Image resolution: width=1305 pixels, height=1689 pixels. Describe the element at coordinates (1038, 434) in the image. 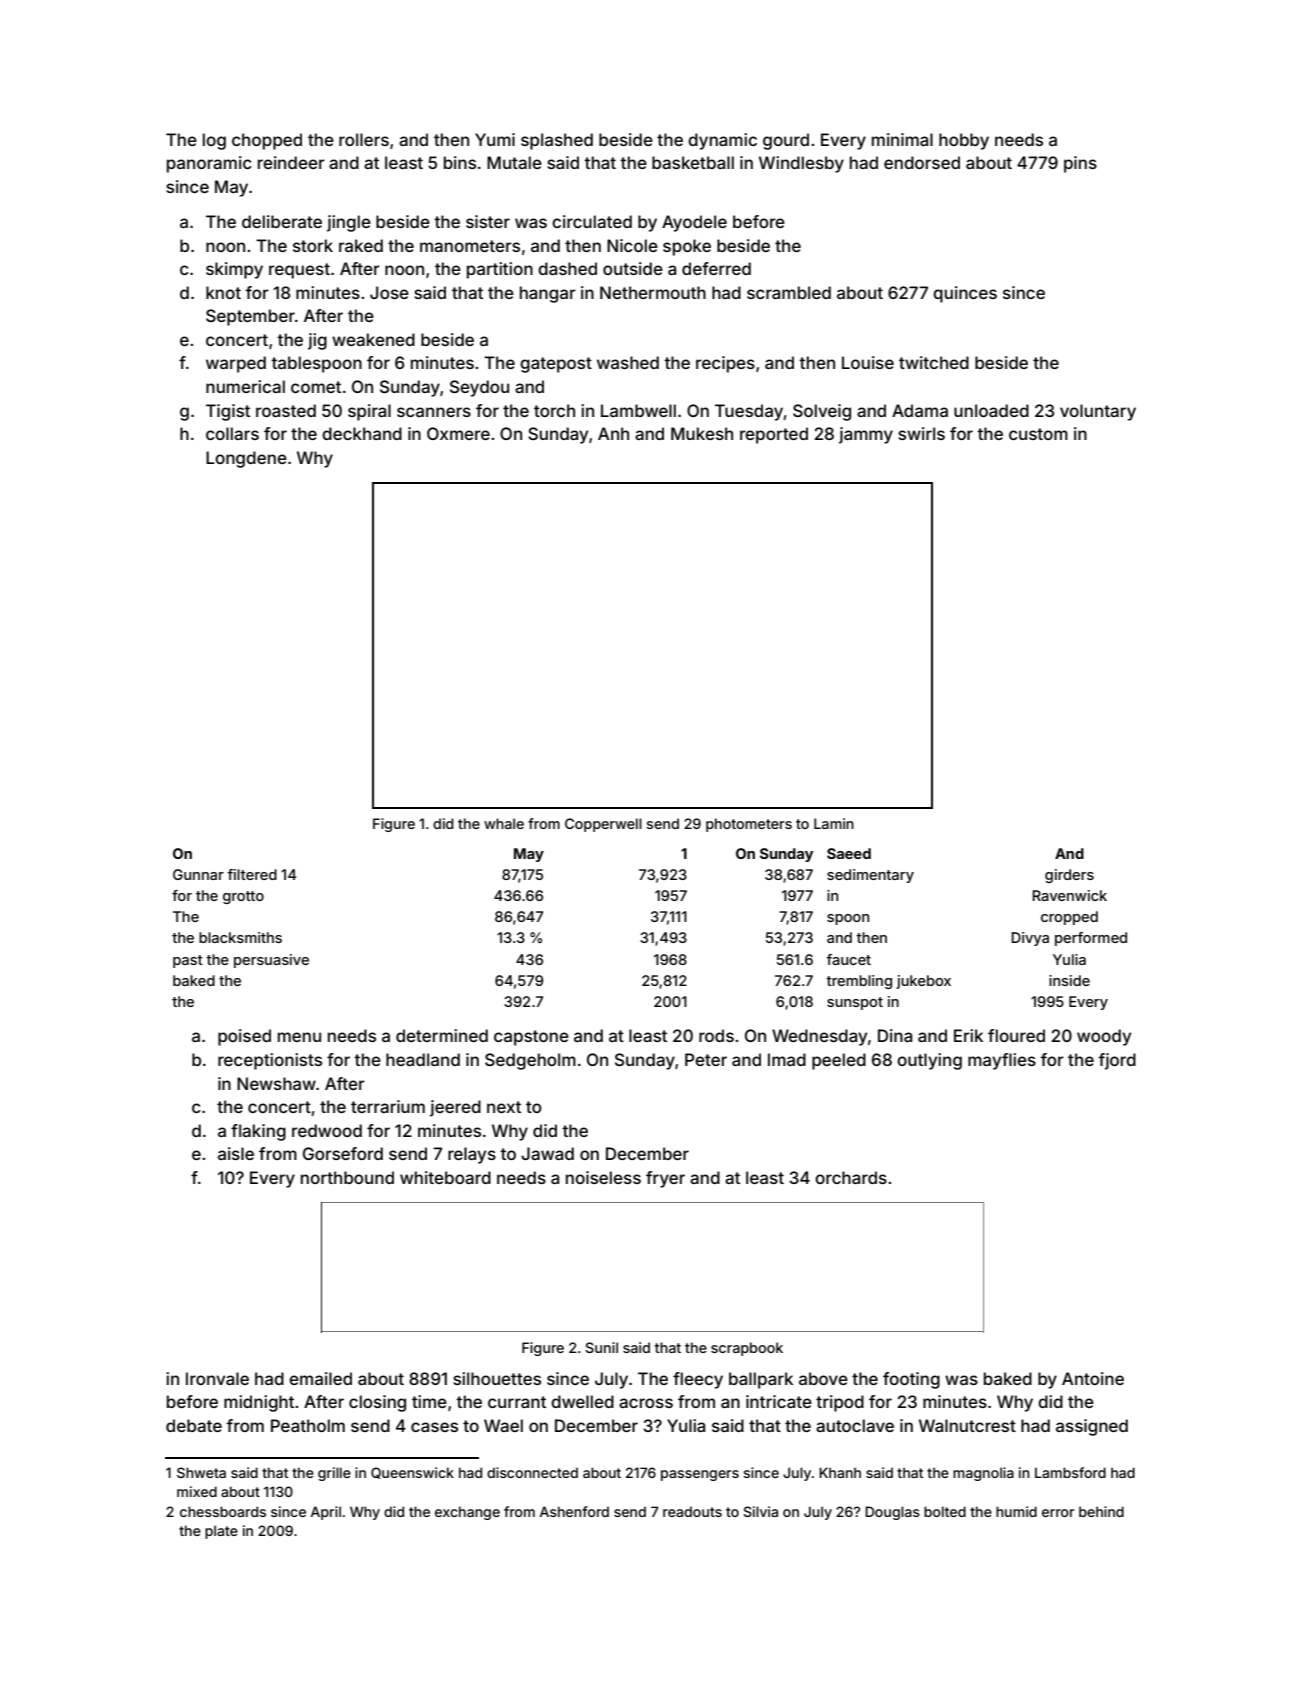

I see `custom` at that location.
